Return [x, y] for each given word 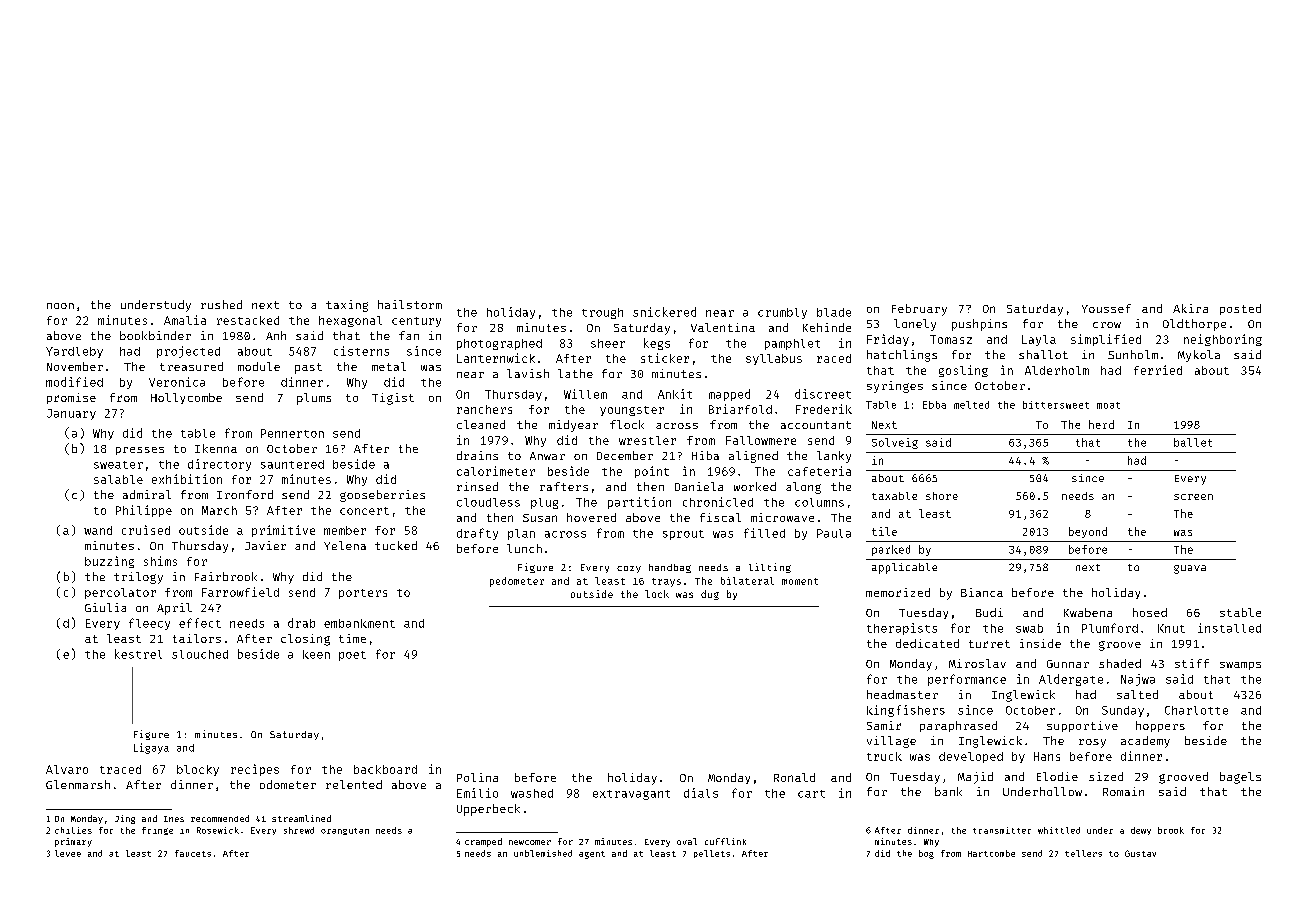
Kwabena [1088, 612]
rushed [221, 304]
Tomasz [951, 339]
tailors [197, 638]
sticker [665, 358]
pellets [712, 854]
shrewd [299, 830]
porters [363, 594]
